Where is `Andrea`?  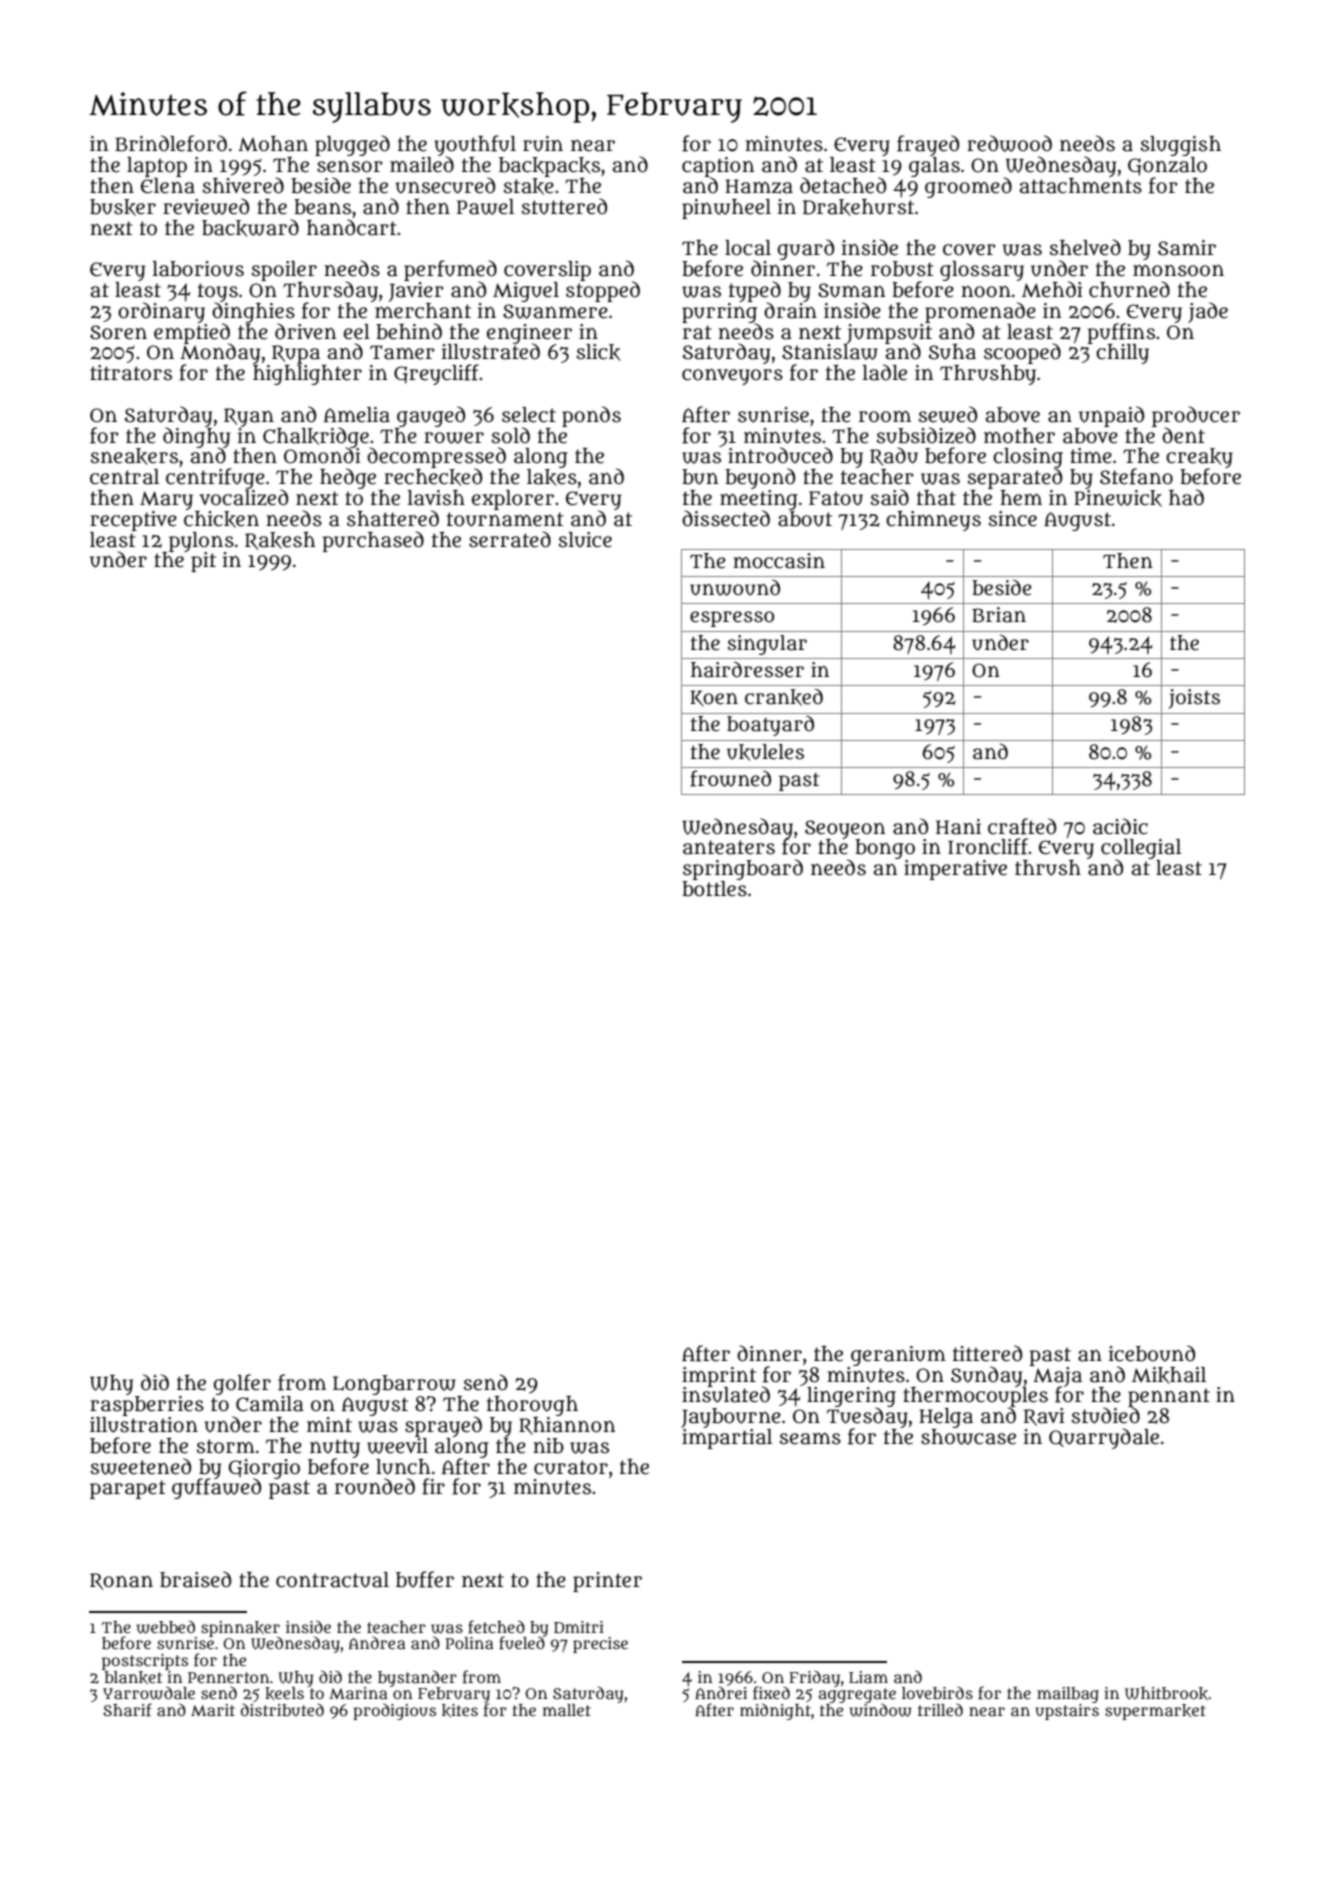
Andrea is located at coordinates (377, 1642).
